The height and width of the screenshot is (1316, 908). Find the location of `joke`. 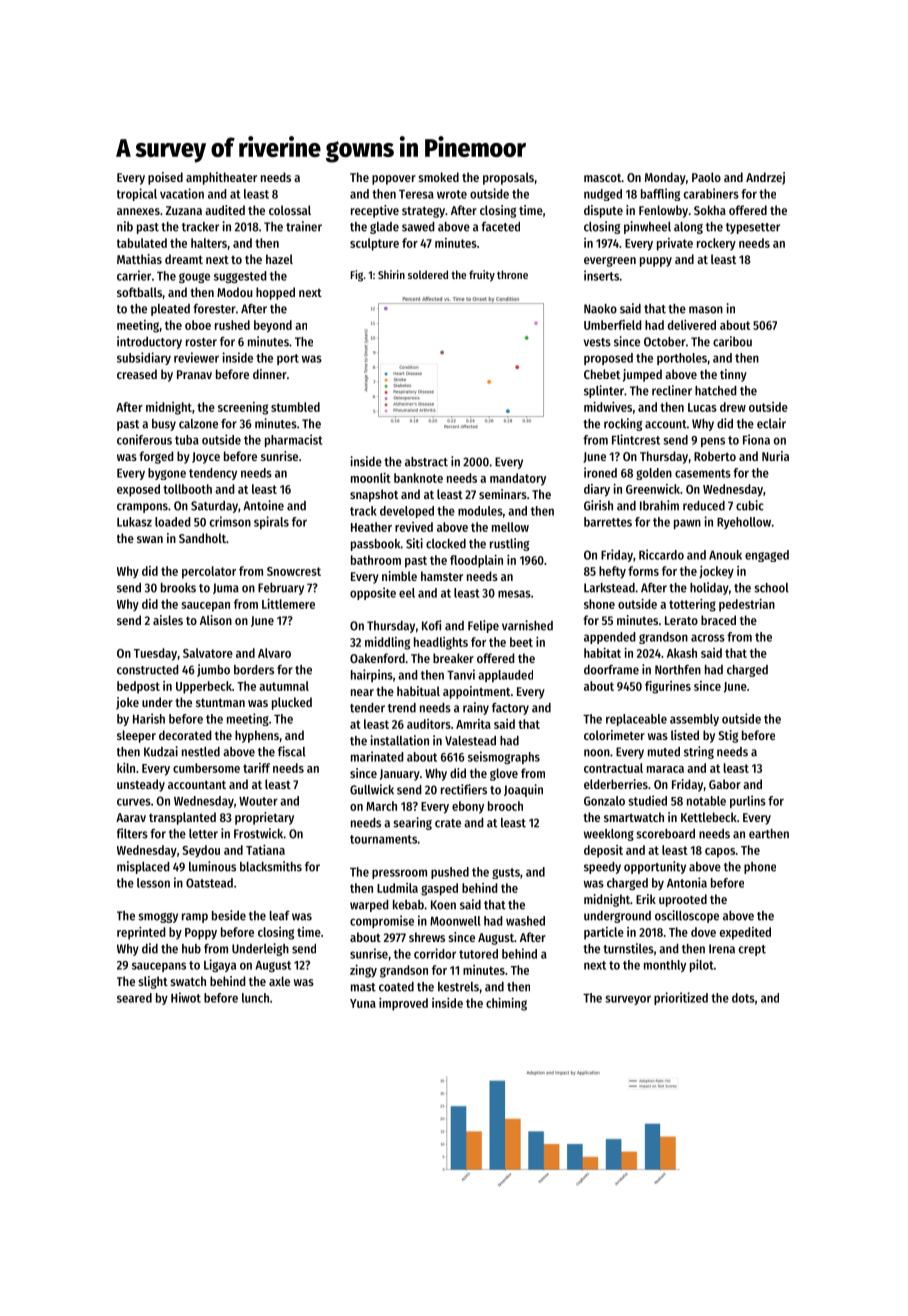

joke is located at coordinates (127, 703).
